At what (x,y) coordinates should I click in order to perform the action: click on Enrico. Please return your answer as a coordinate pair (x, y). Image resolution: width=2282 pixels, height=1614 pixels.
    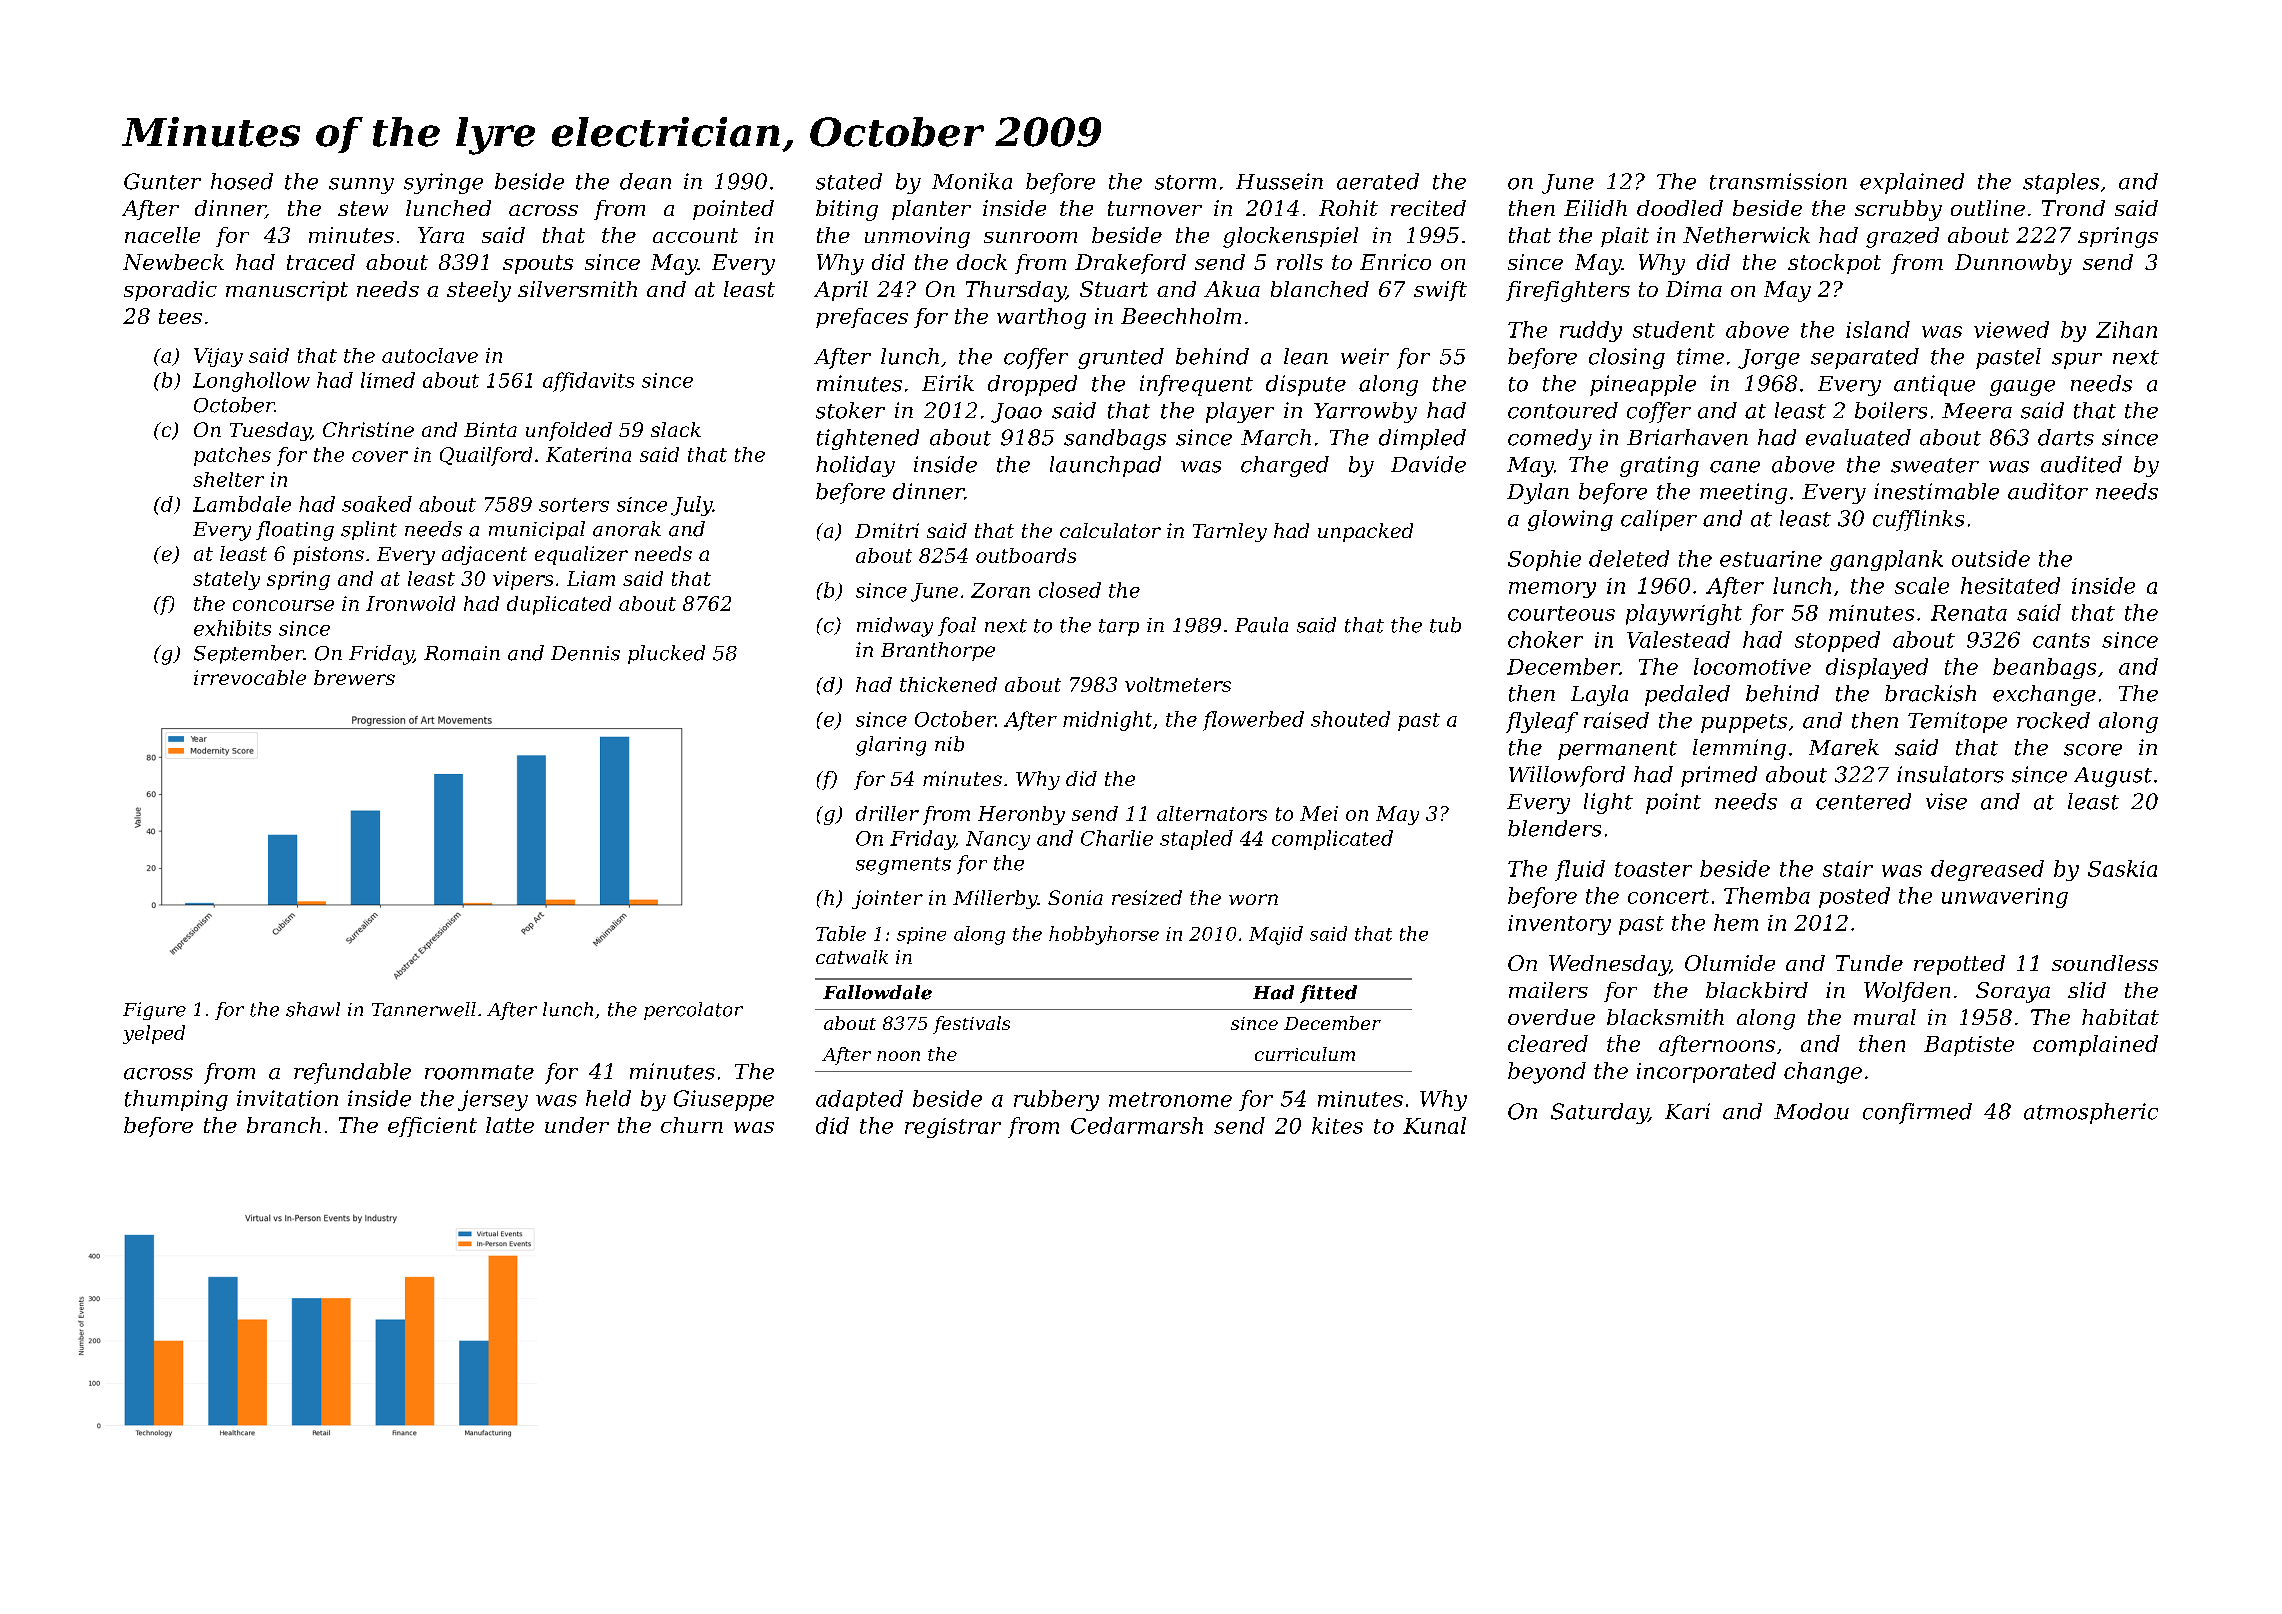
    Looking at the image, I should click on (1395, 262).
